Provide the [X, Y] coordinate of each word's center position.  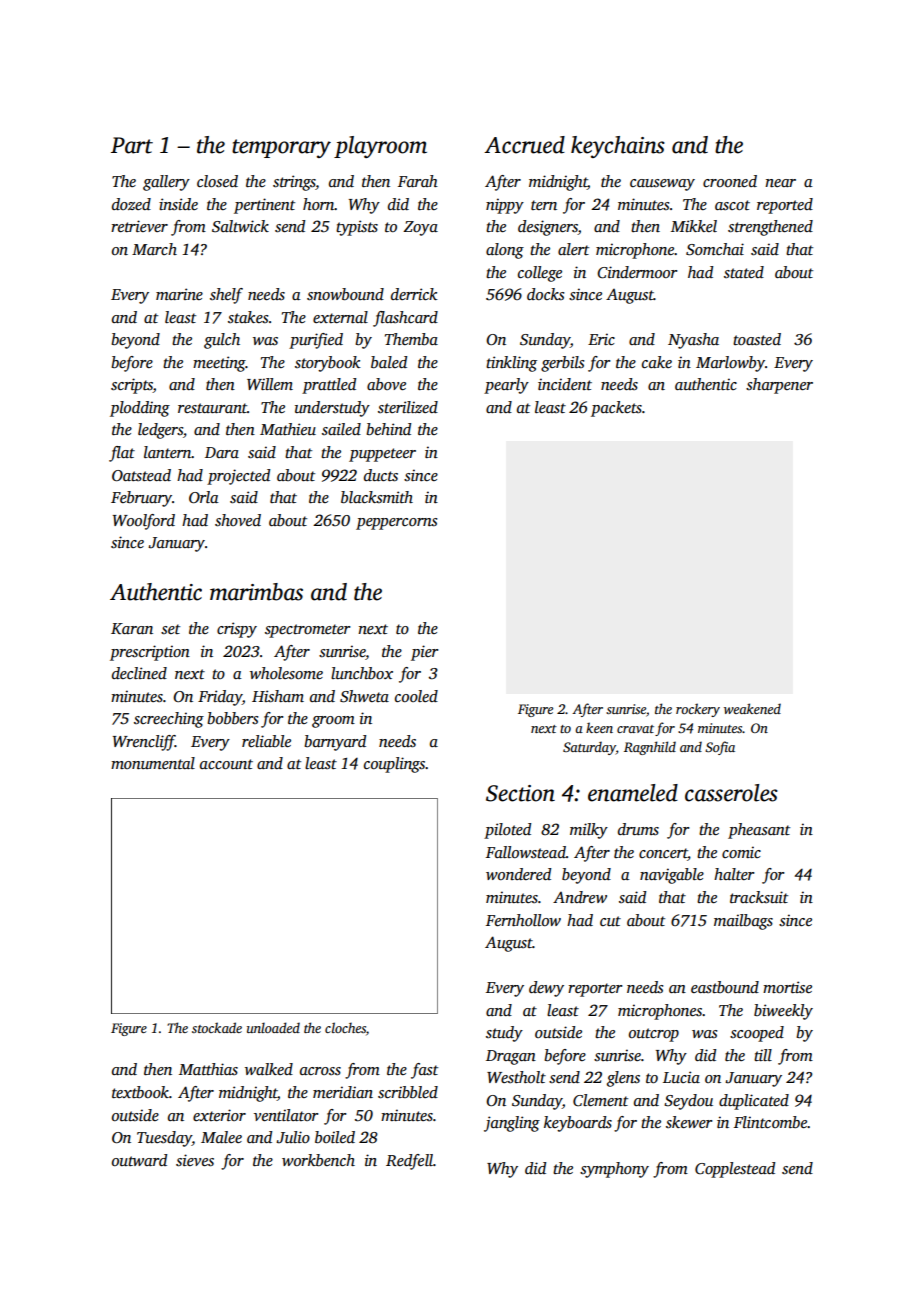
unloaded [273, 1027]
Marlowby [730, 364]
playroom [380, 147]
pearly [506, 386]
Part [132, 145]
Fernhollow [523, 920]
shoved [238, 520]
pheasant [759, 831]
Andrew [580, 897]
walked [269, 1069]
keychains [618, 147]
